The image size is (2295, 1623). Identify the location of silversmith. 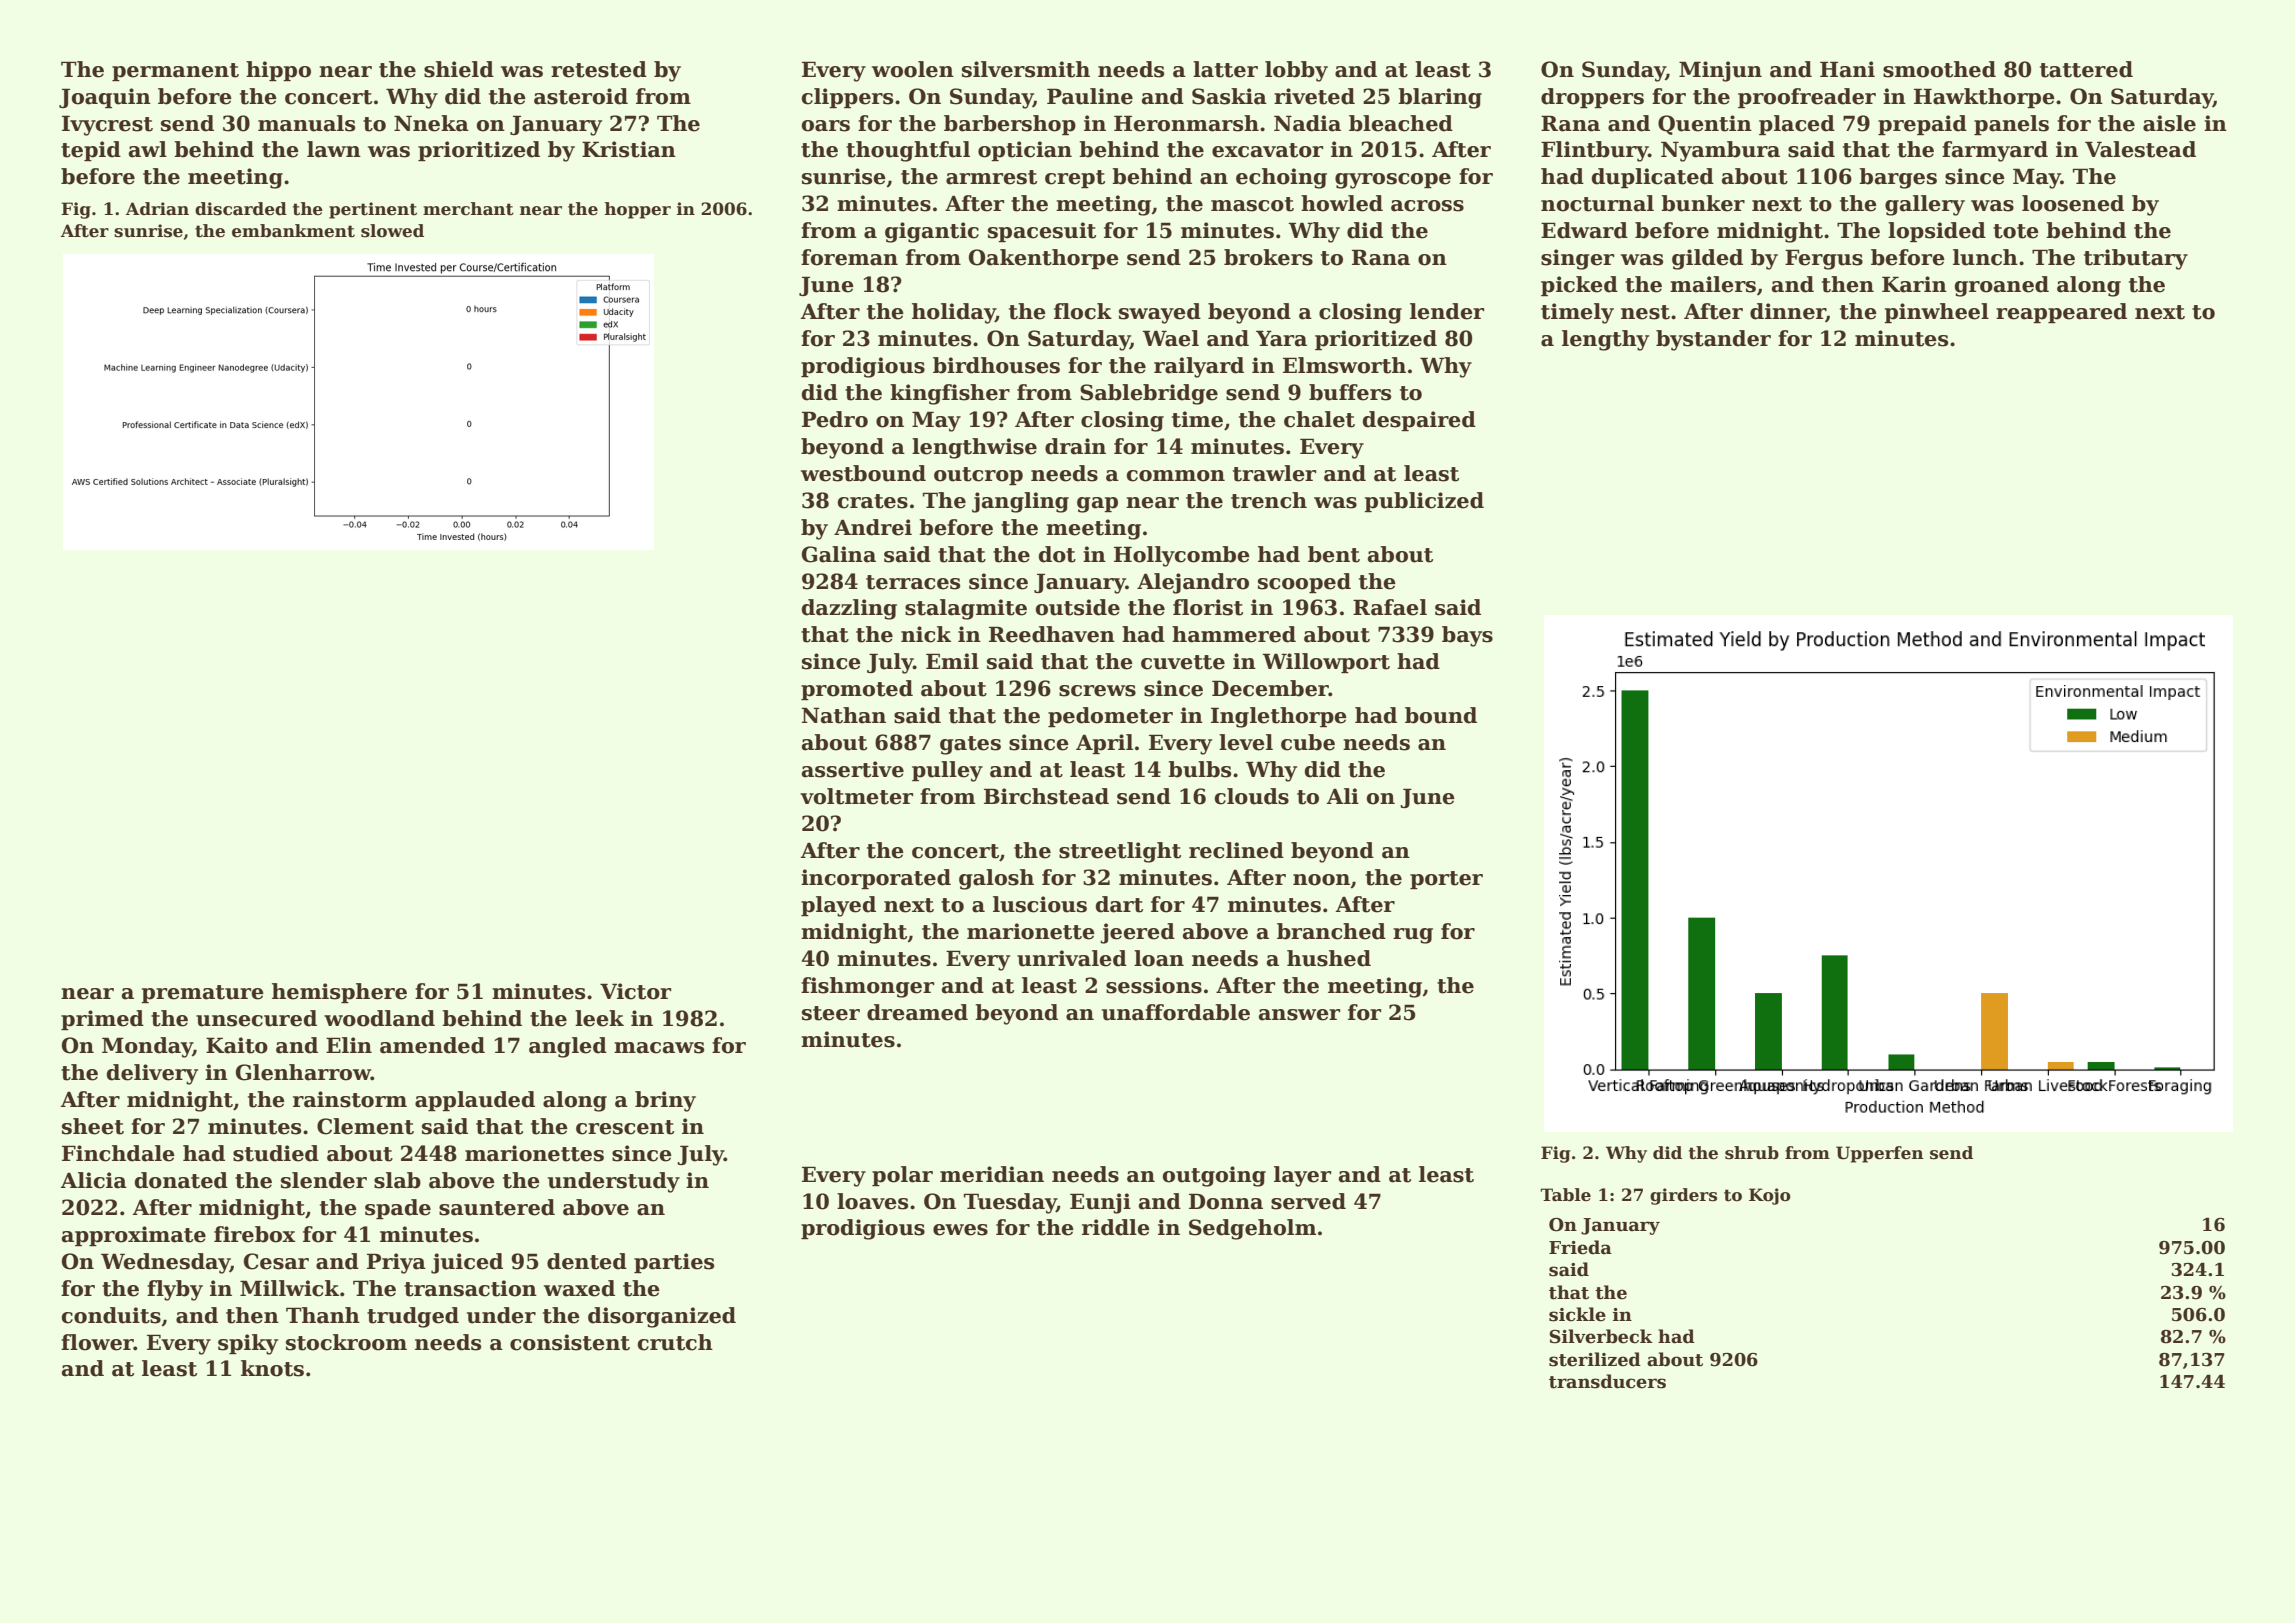
(1026, 69).
